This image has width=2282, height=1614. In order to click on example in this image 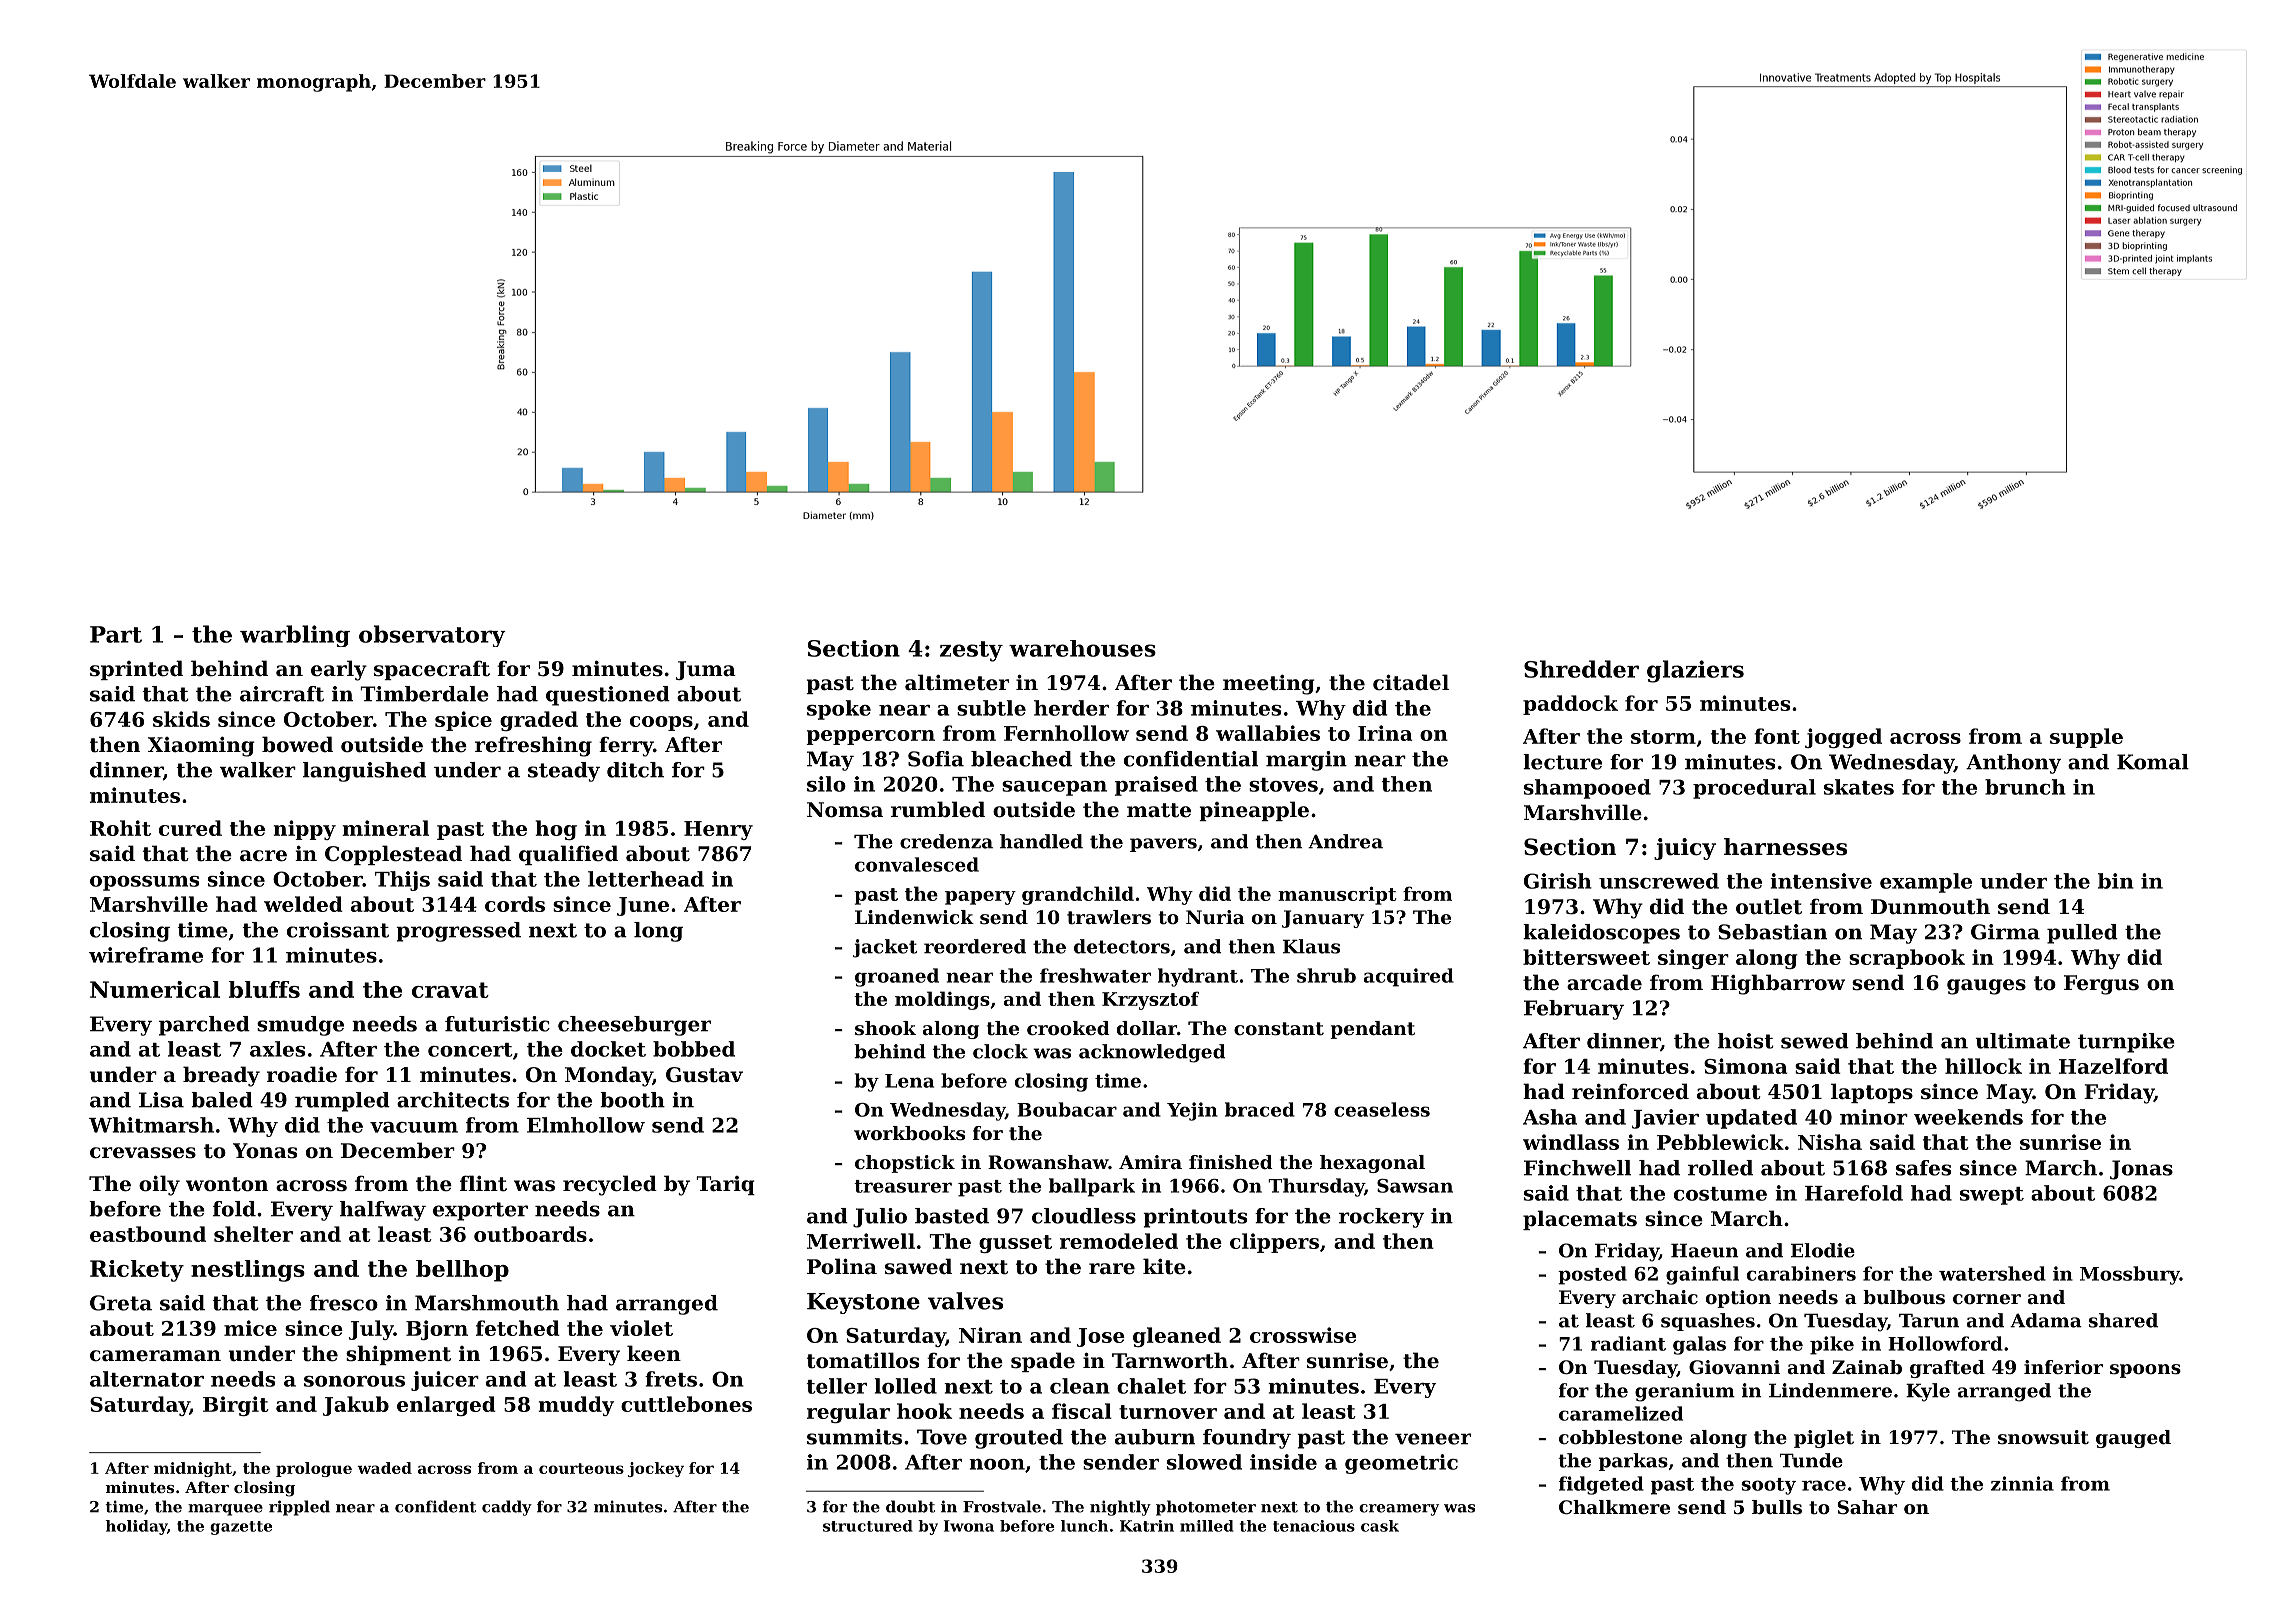, I will do `click(1926, 883)`.
